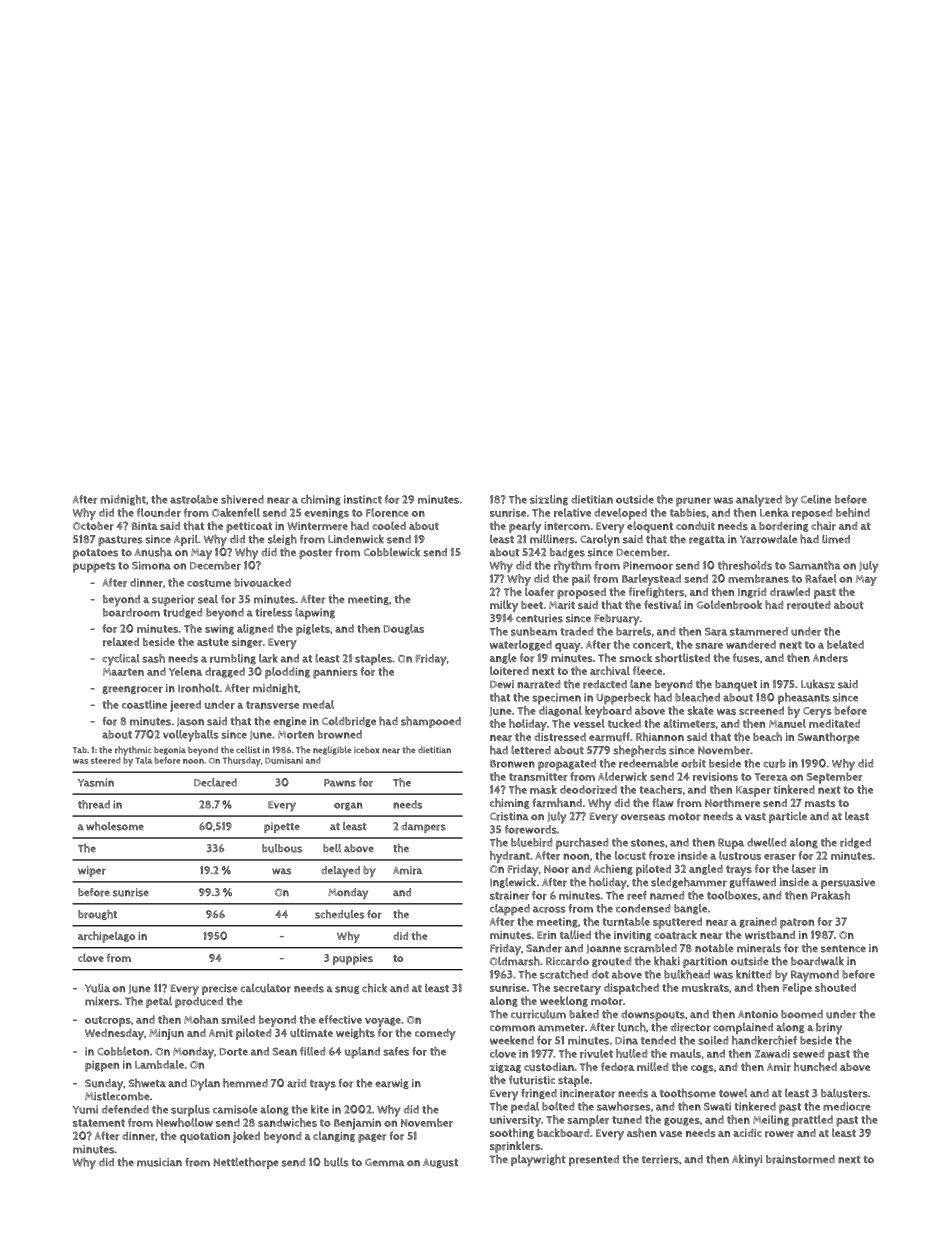 The image size is (952, 1233). I want to click on brought, so click(97, 915).
